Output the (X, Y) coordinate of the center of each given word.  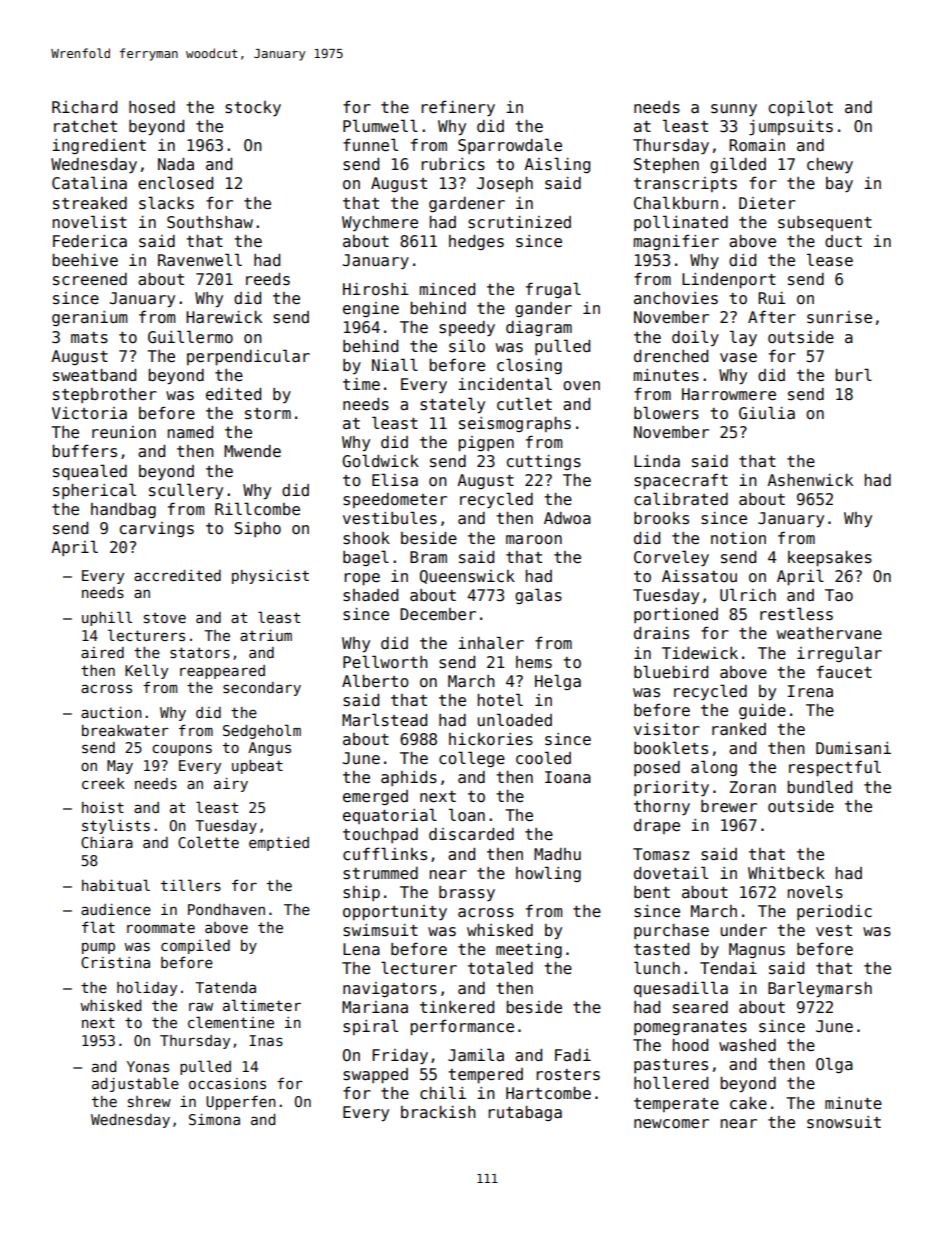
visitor (667, 729)
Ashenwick (810, 480)
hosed (152, 107)
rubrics (453, 164)
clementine (231, 1022)
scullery (186, 491)
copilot (801, 108)
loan (467, 814)
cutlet (524, 403)
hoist (103, 807)
